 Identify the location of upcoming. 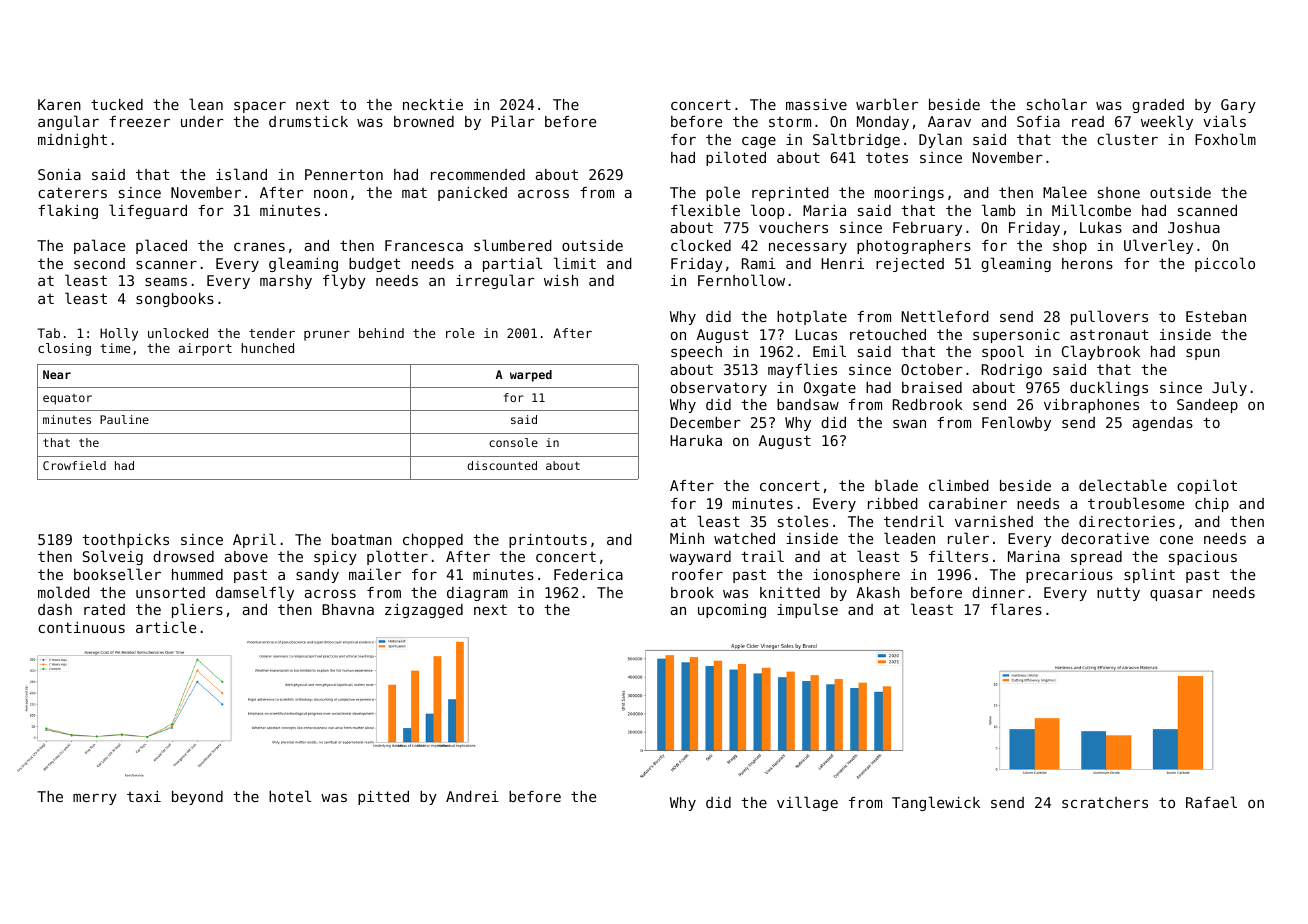
(732, 611).
